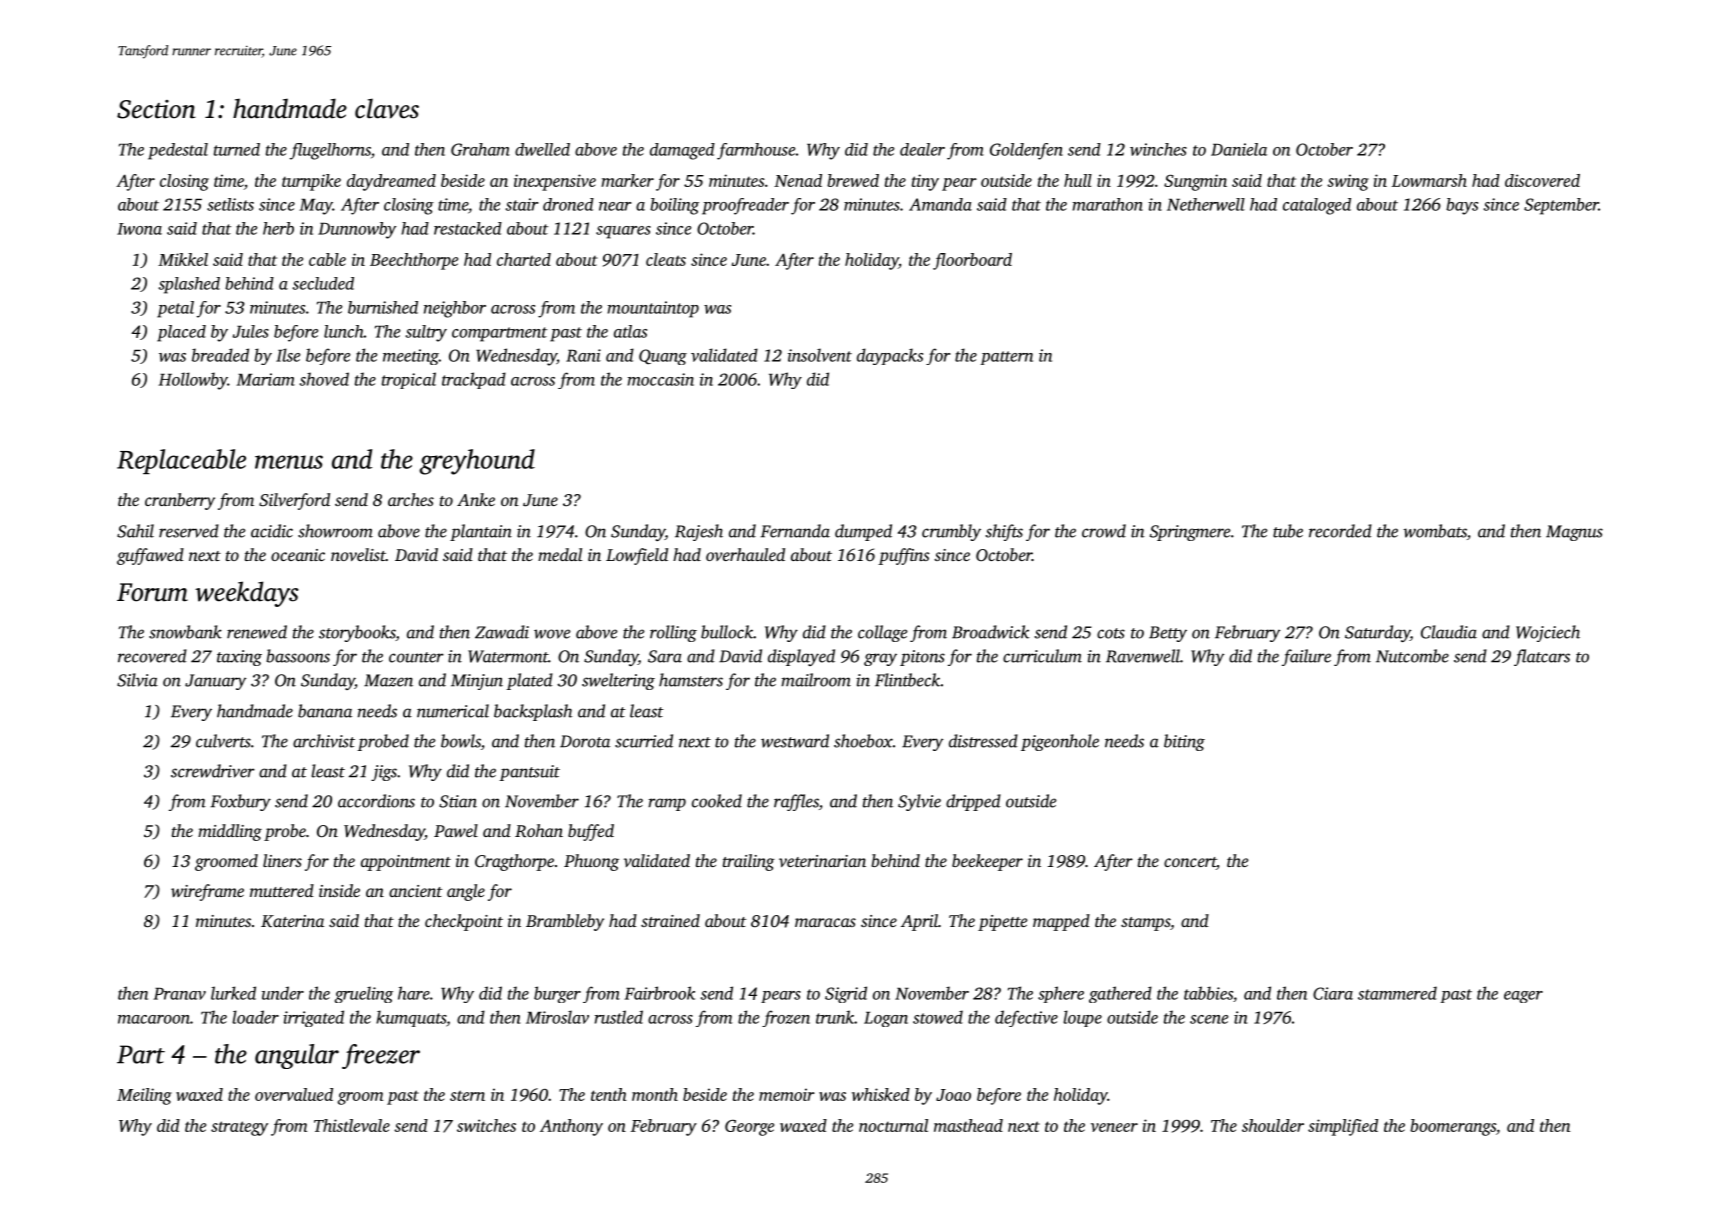 Image resolution: width=1731 pixels, height=1224 pixels. What do you see at coordinates (384, 773) in the image?
I see `jigs` at bounding box center [384, 773].
